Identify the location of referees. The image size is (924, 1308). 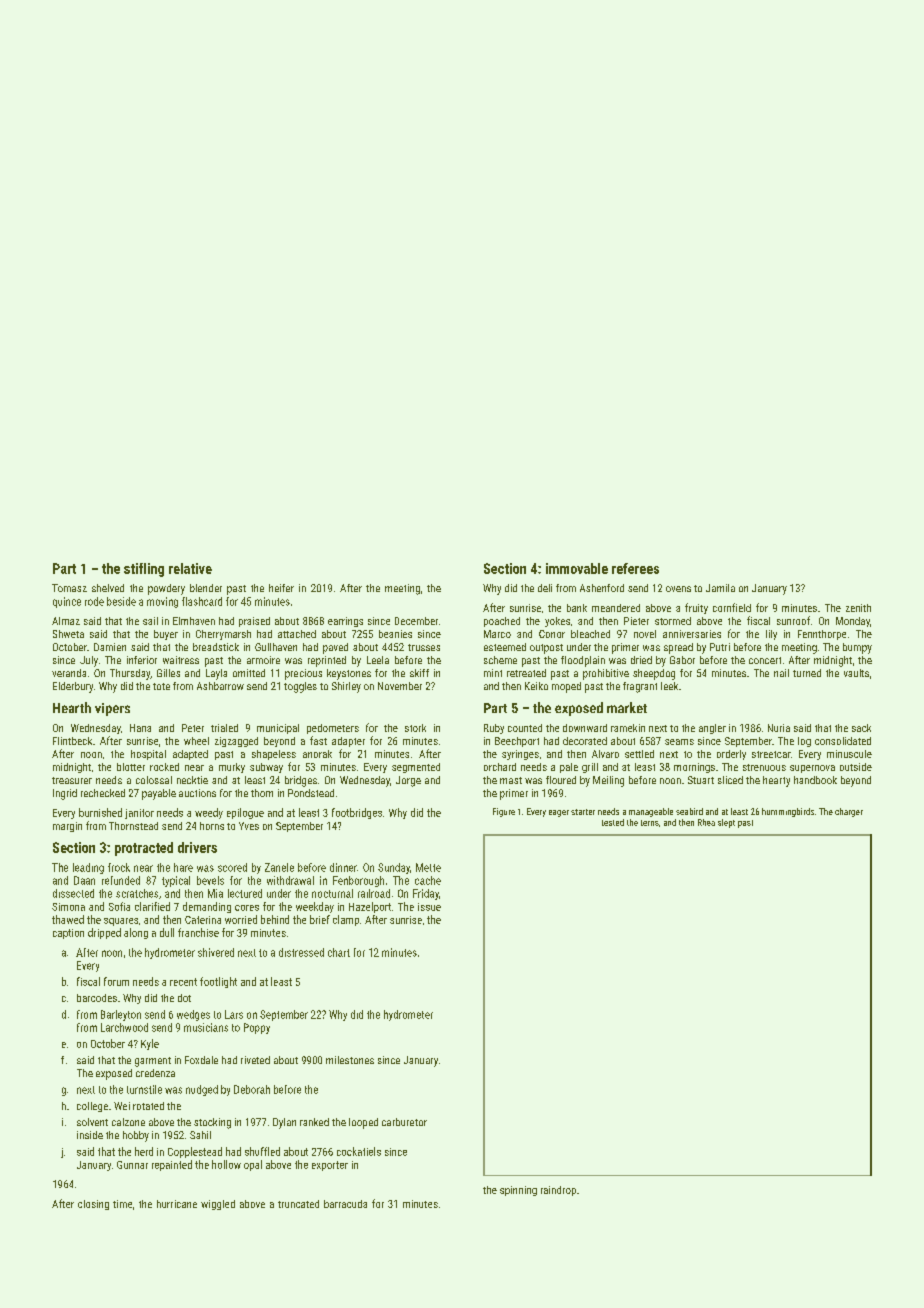
(635, 568).
